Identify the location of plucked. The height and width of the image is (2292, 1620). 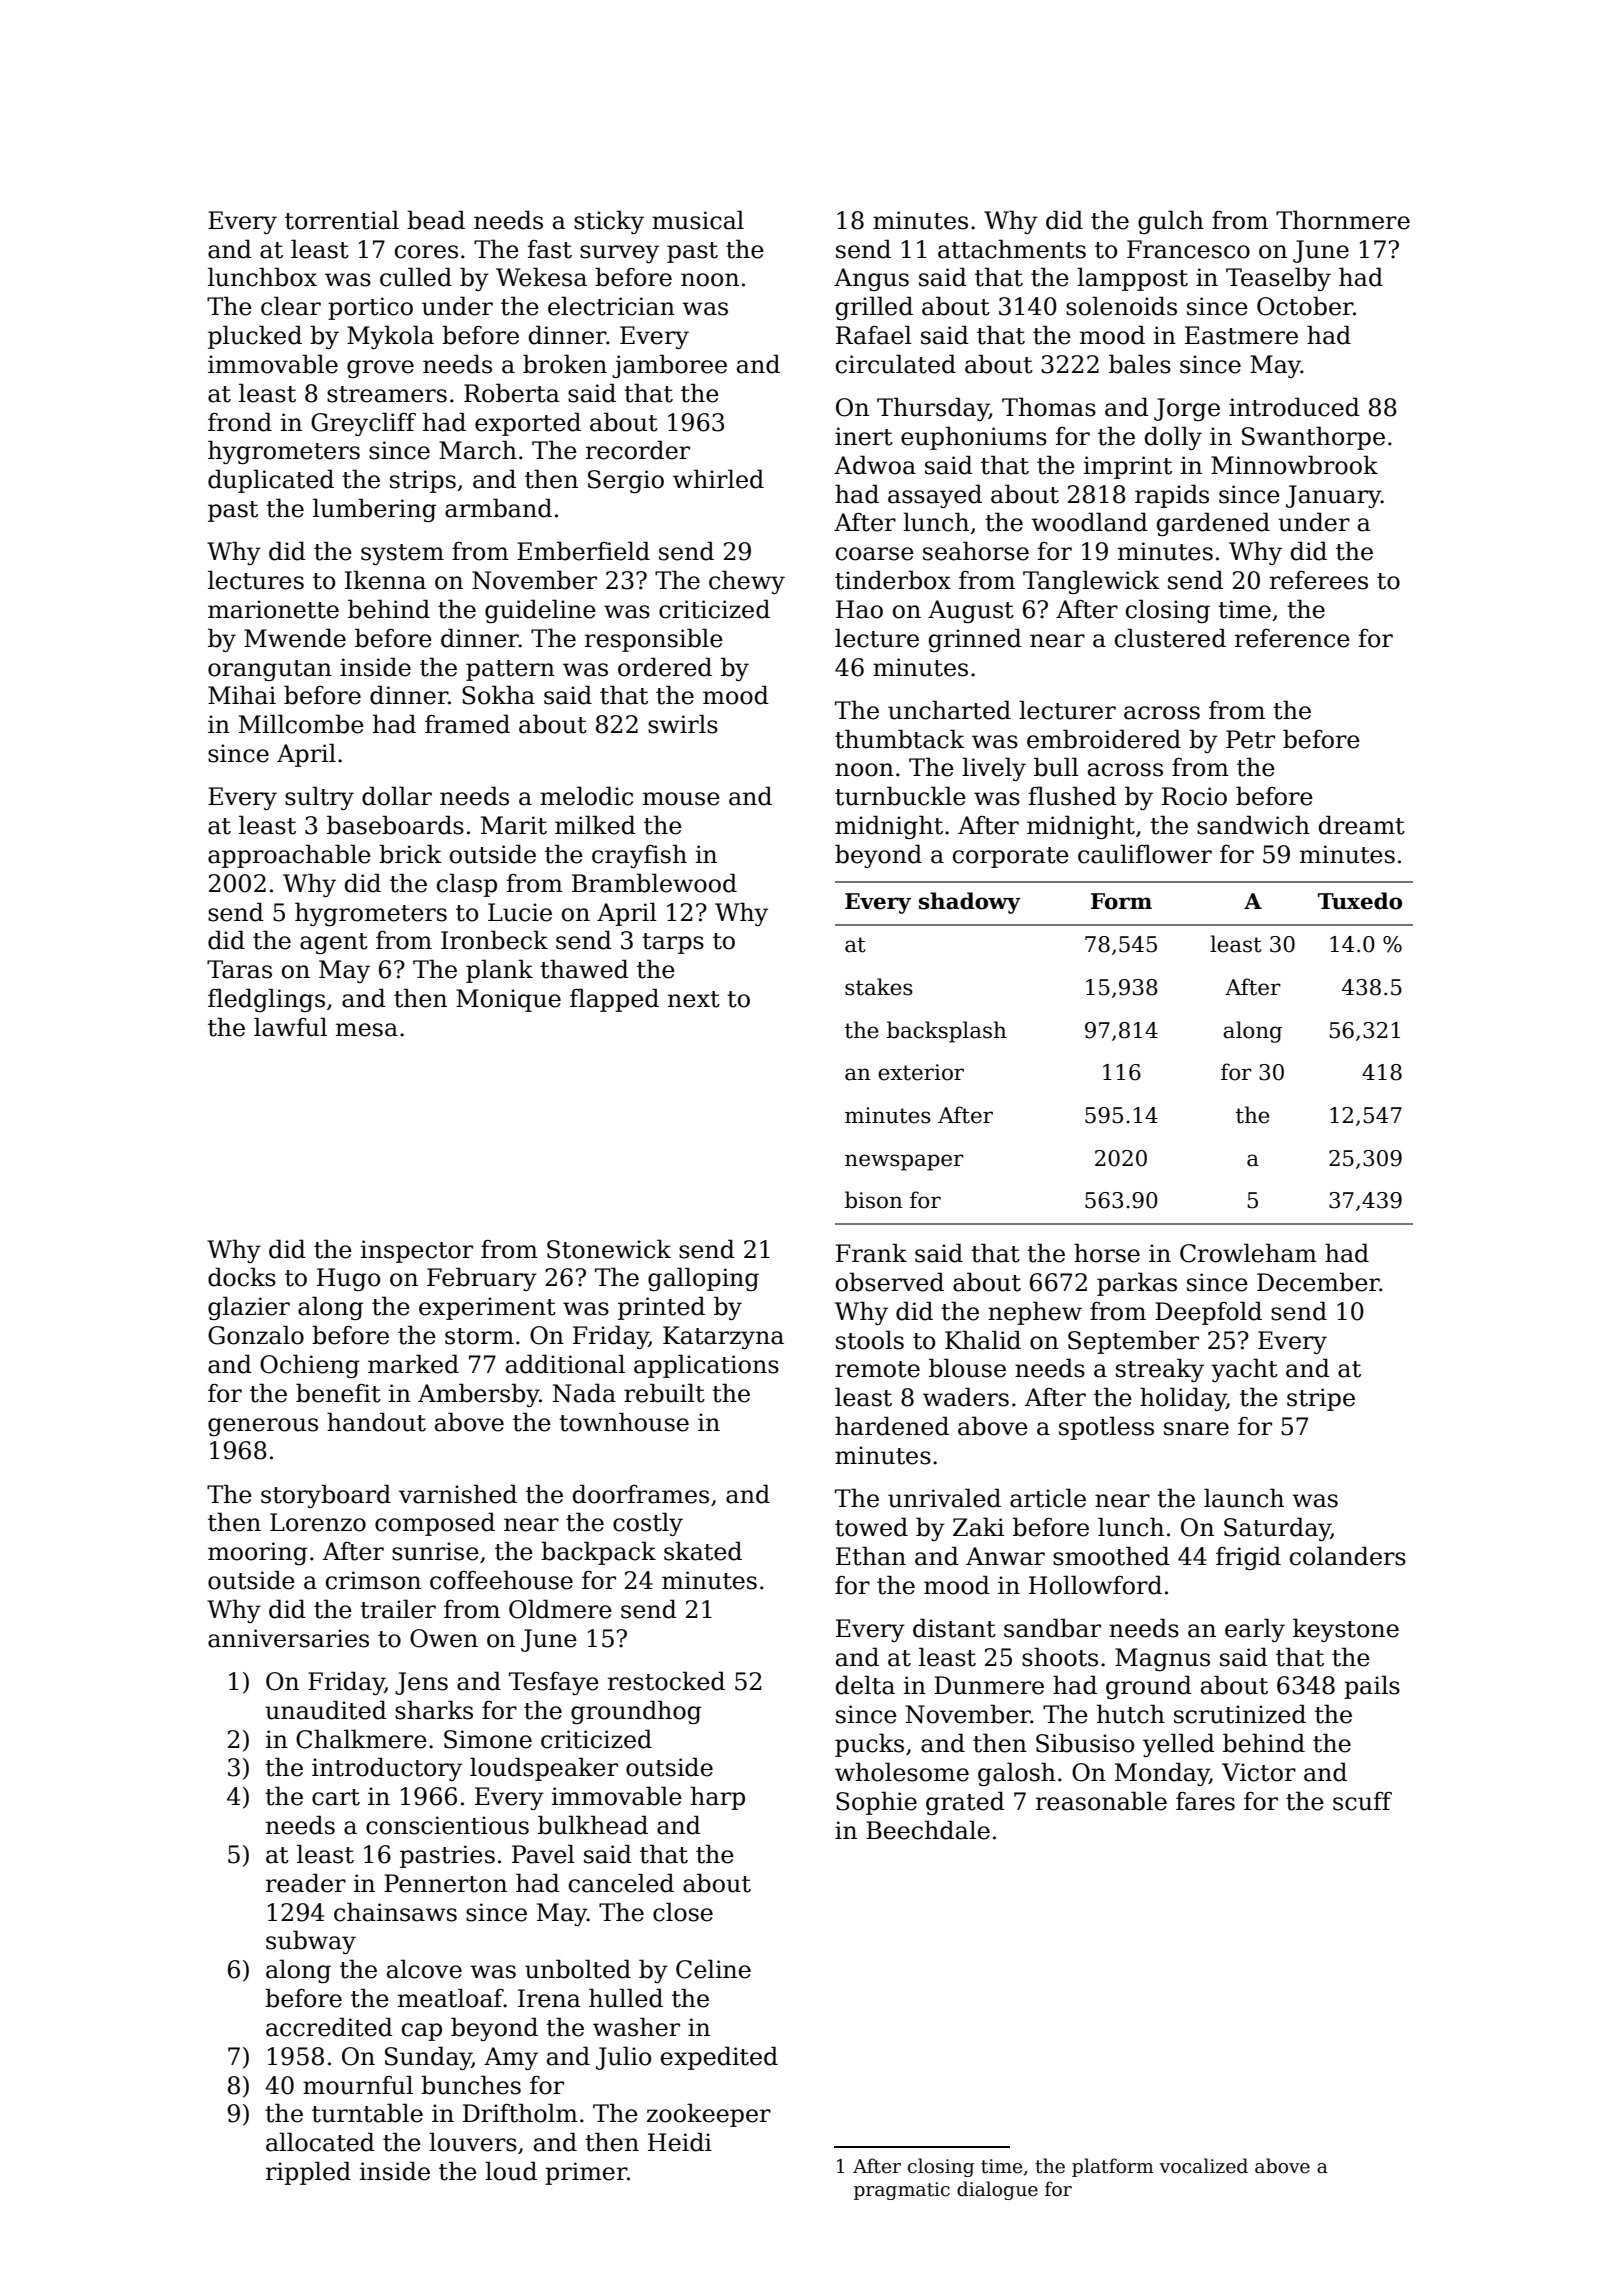
(255, 337).
